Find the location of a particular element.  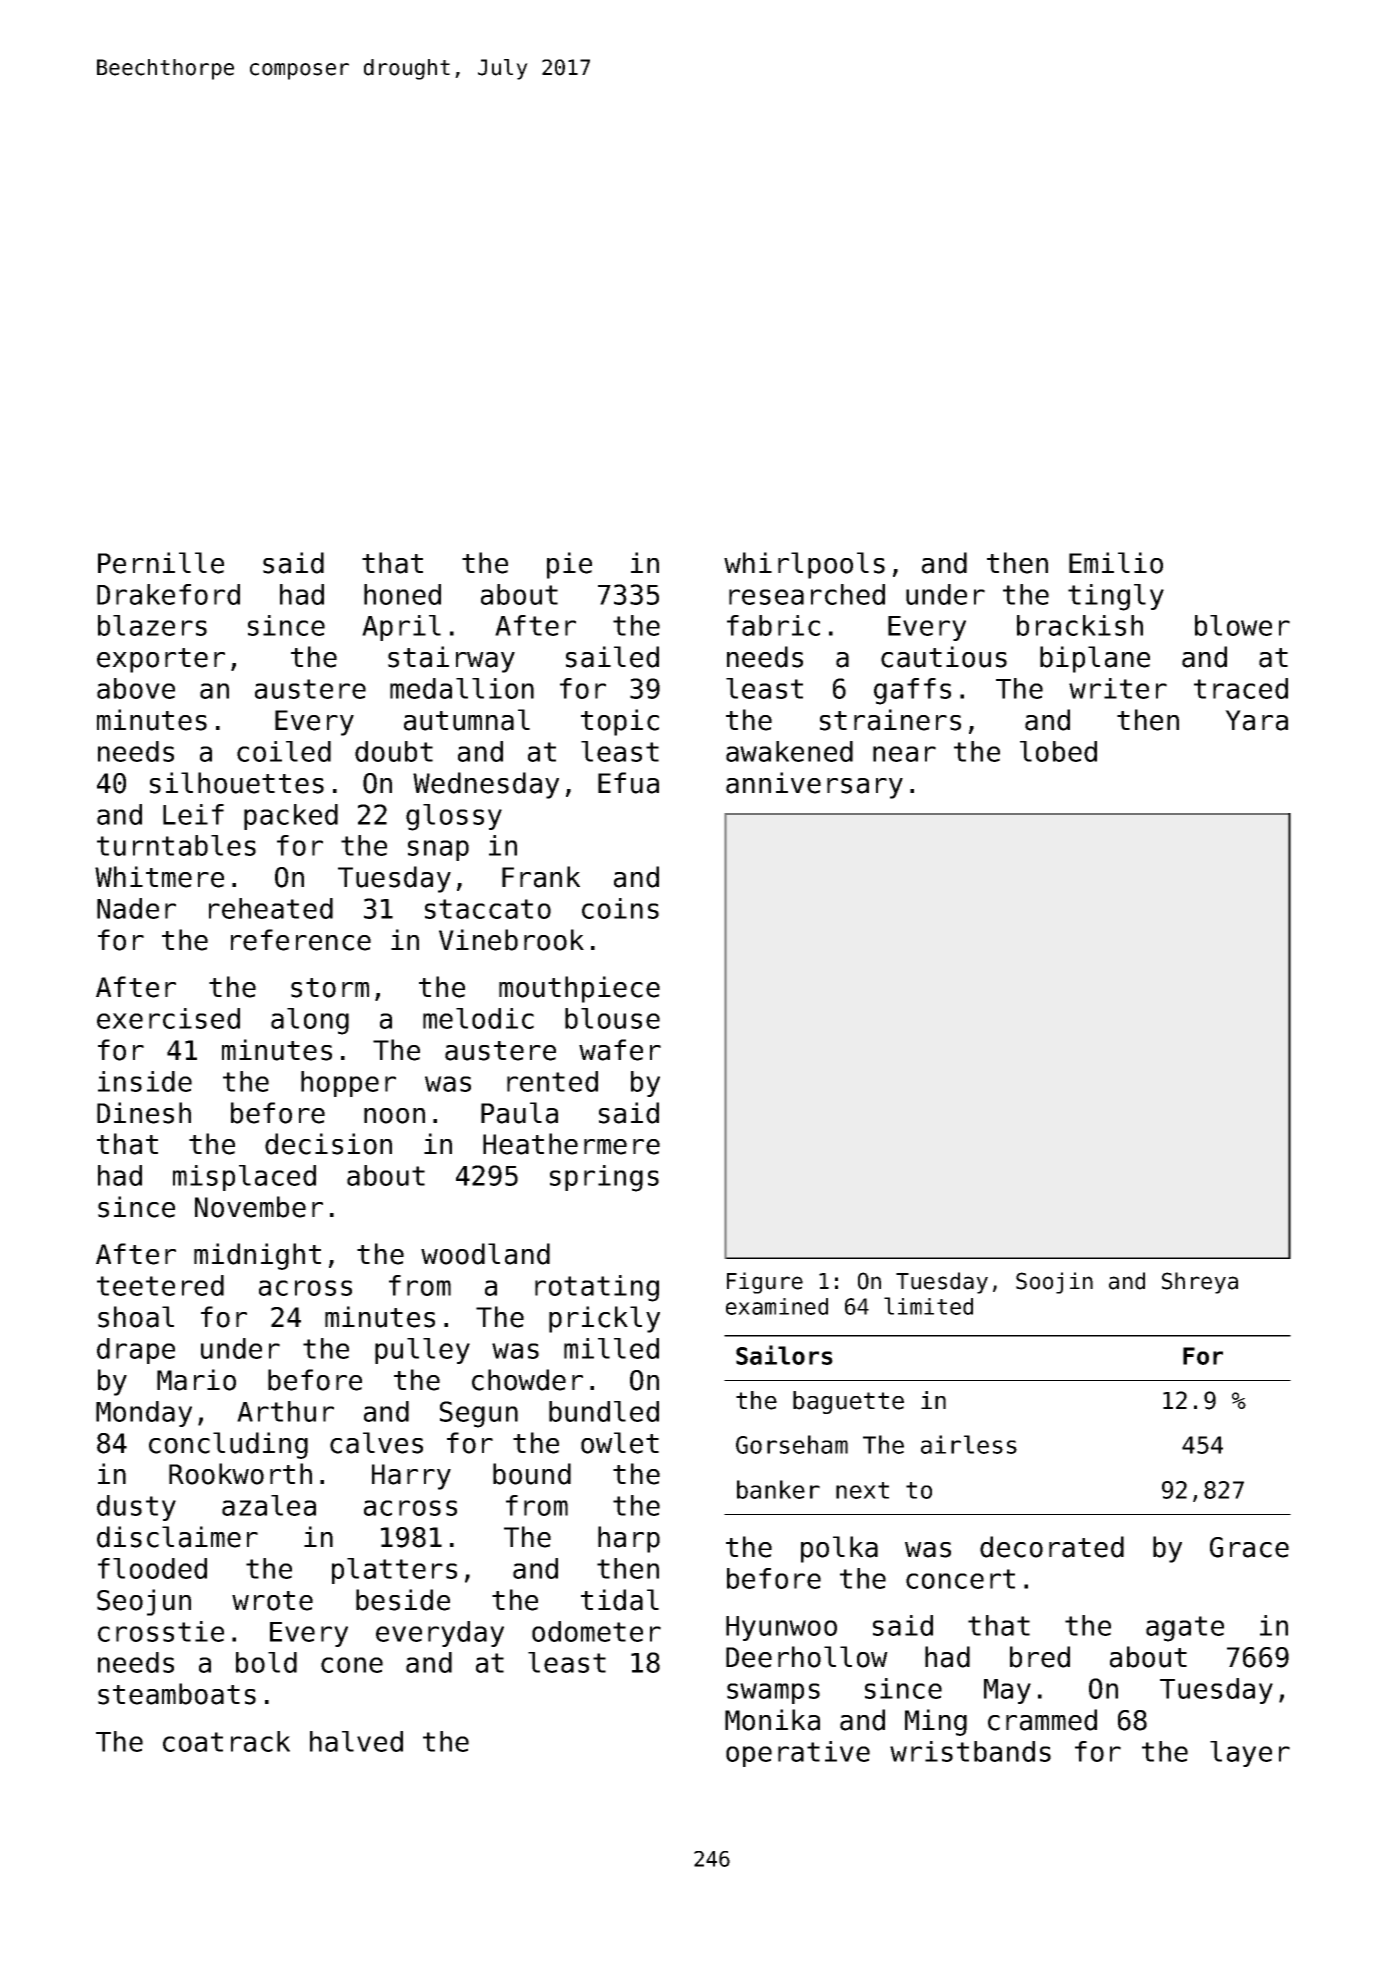

rotating is located at coordinates (597, 1288).
